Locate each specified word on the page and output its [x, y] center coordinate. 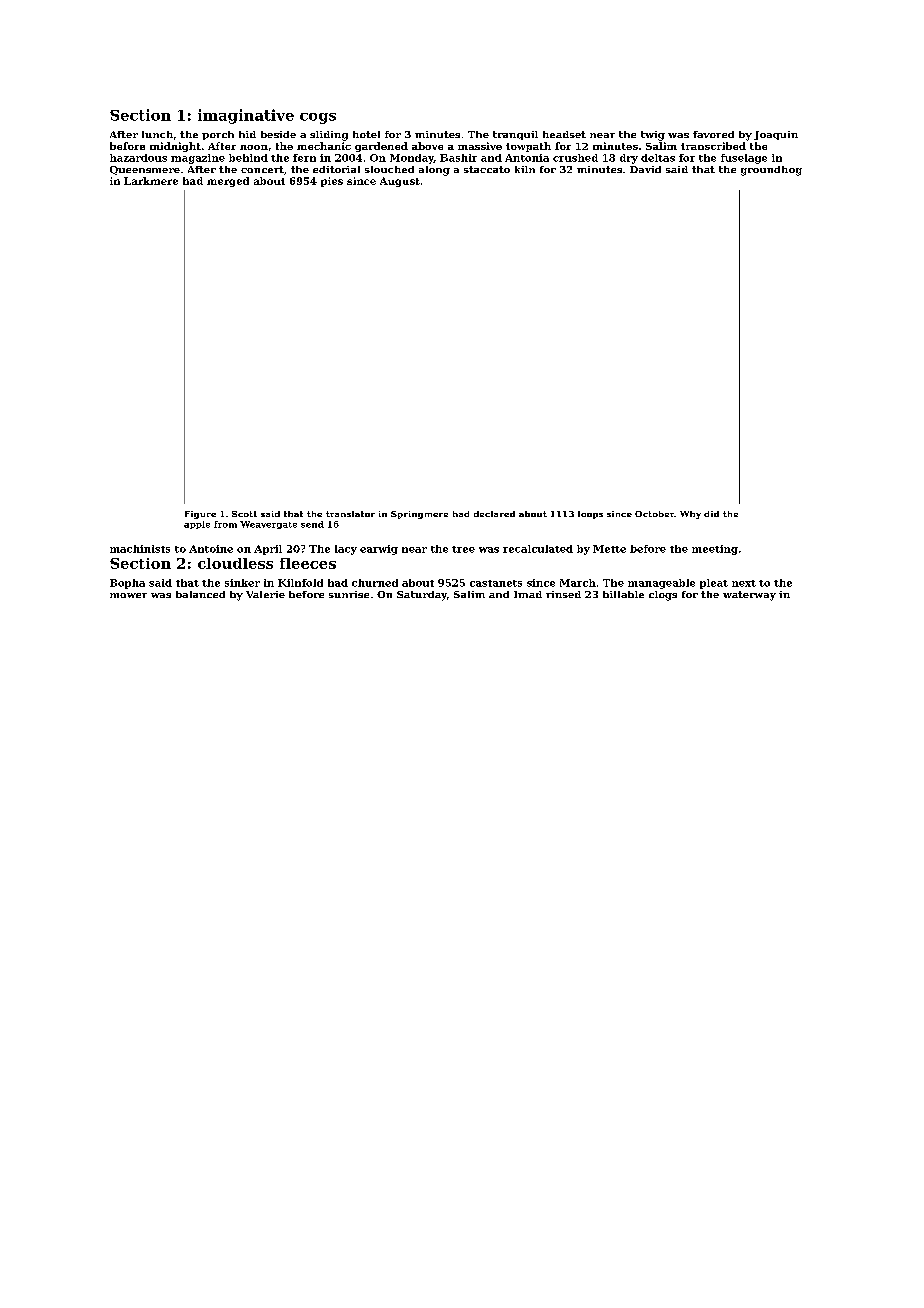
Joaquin [776, 135]
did [711, 514]
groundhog [771, 171]
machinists [140, 549]
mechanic [324, 146]
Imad [528, 594]
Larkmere [151, 181]
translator [350, 514]
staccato [487, 169]
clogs [663, 596]
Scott [244, 514]
